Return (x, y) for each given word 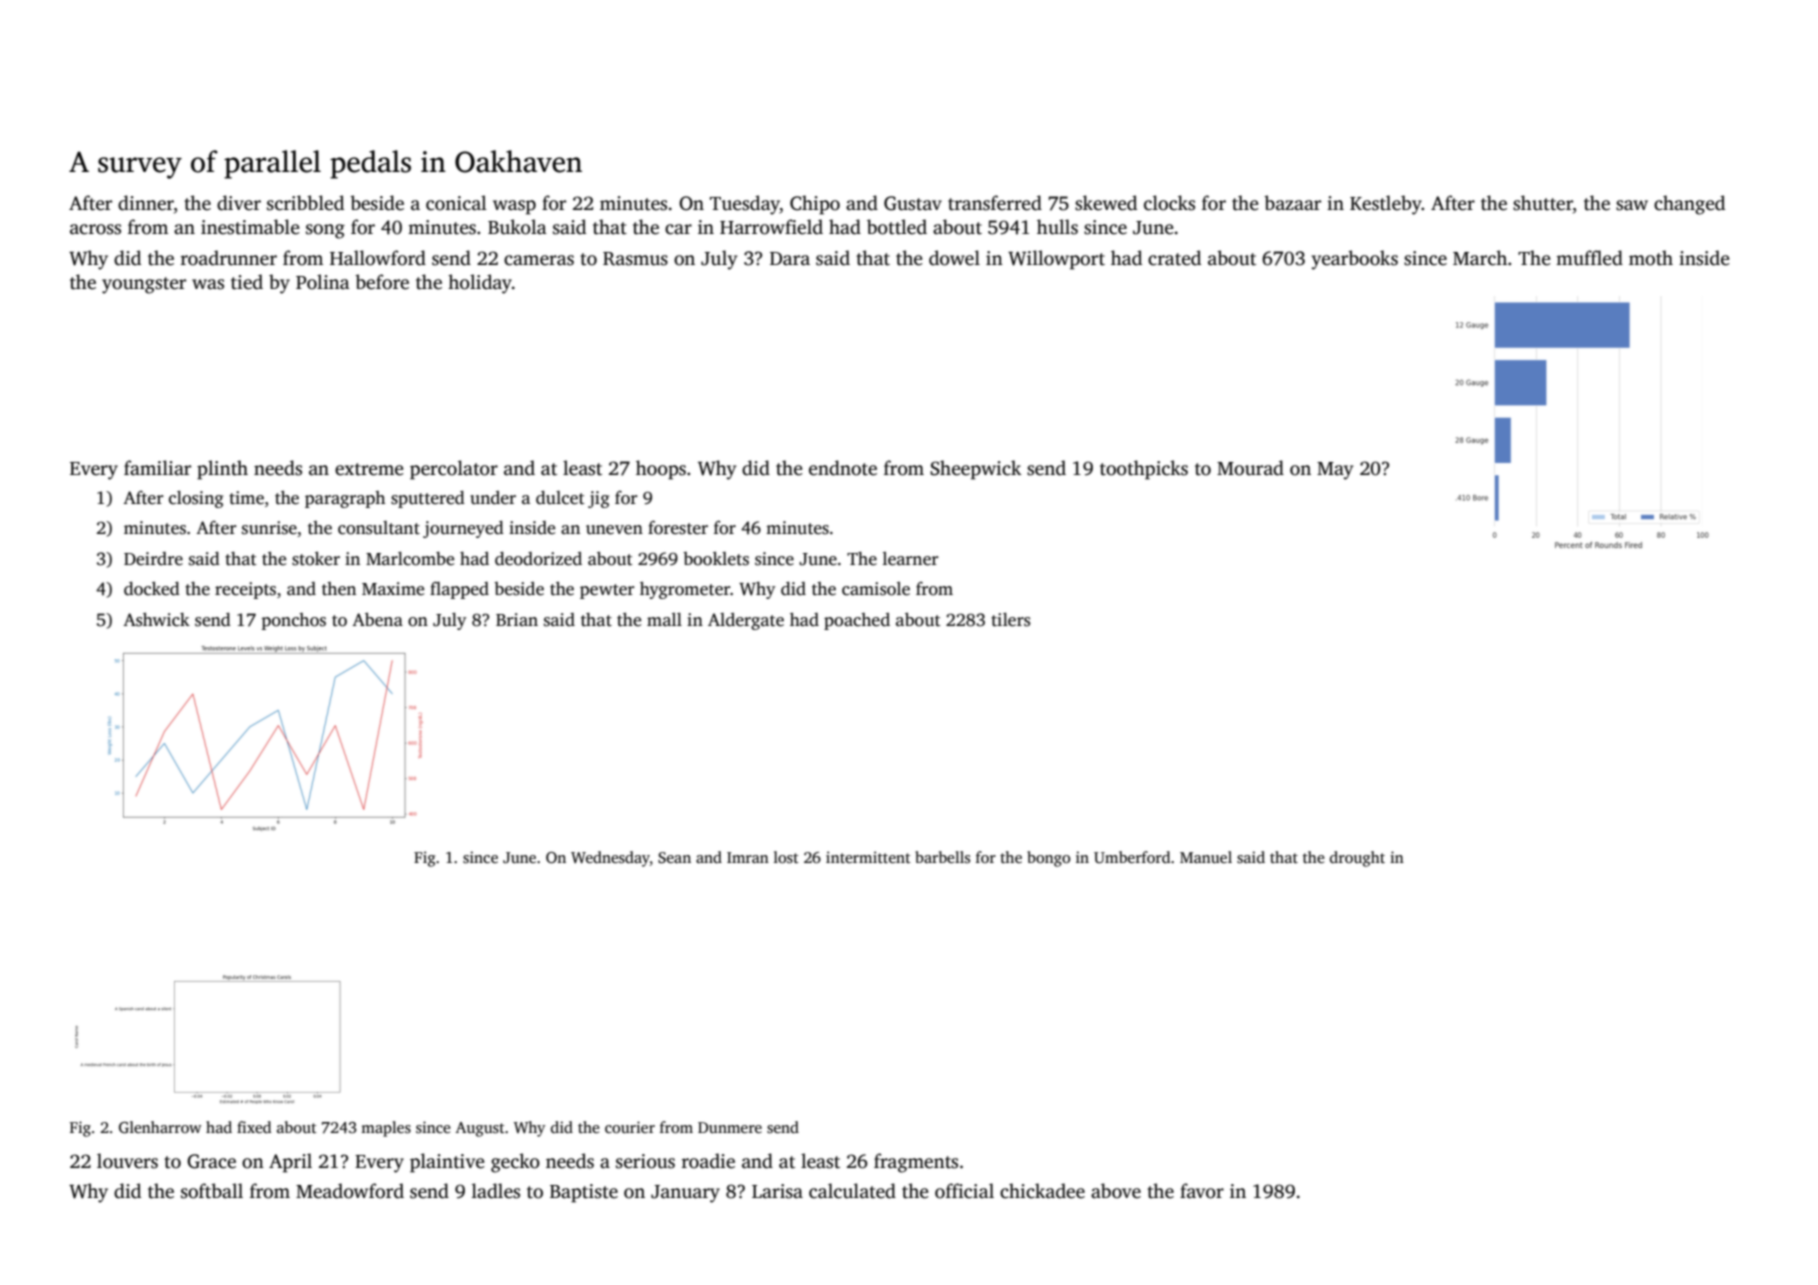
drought (1357, 859)
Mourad (1250, 468)
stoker (316, 559)
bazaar (1292, 203)
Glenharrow (160, 1127)
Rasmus (635, 259)
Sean (674, 858)
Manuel (1206, 857)
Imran (748, 857)
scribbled (305, 203)
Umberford (1132, 857)
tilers (1010, 620)
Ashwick (156, 620)
